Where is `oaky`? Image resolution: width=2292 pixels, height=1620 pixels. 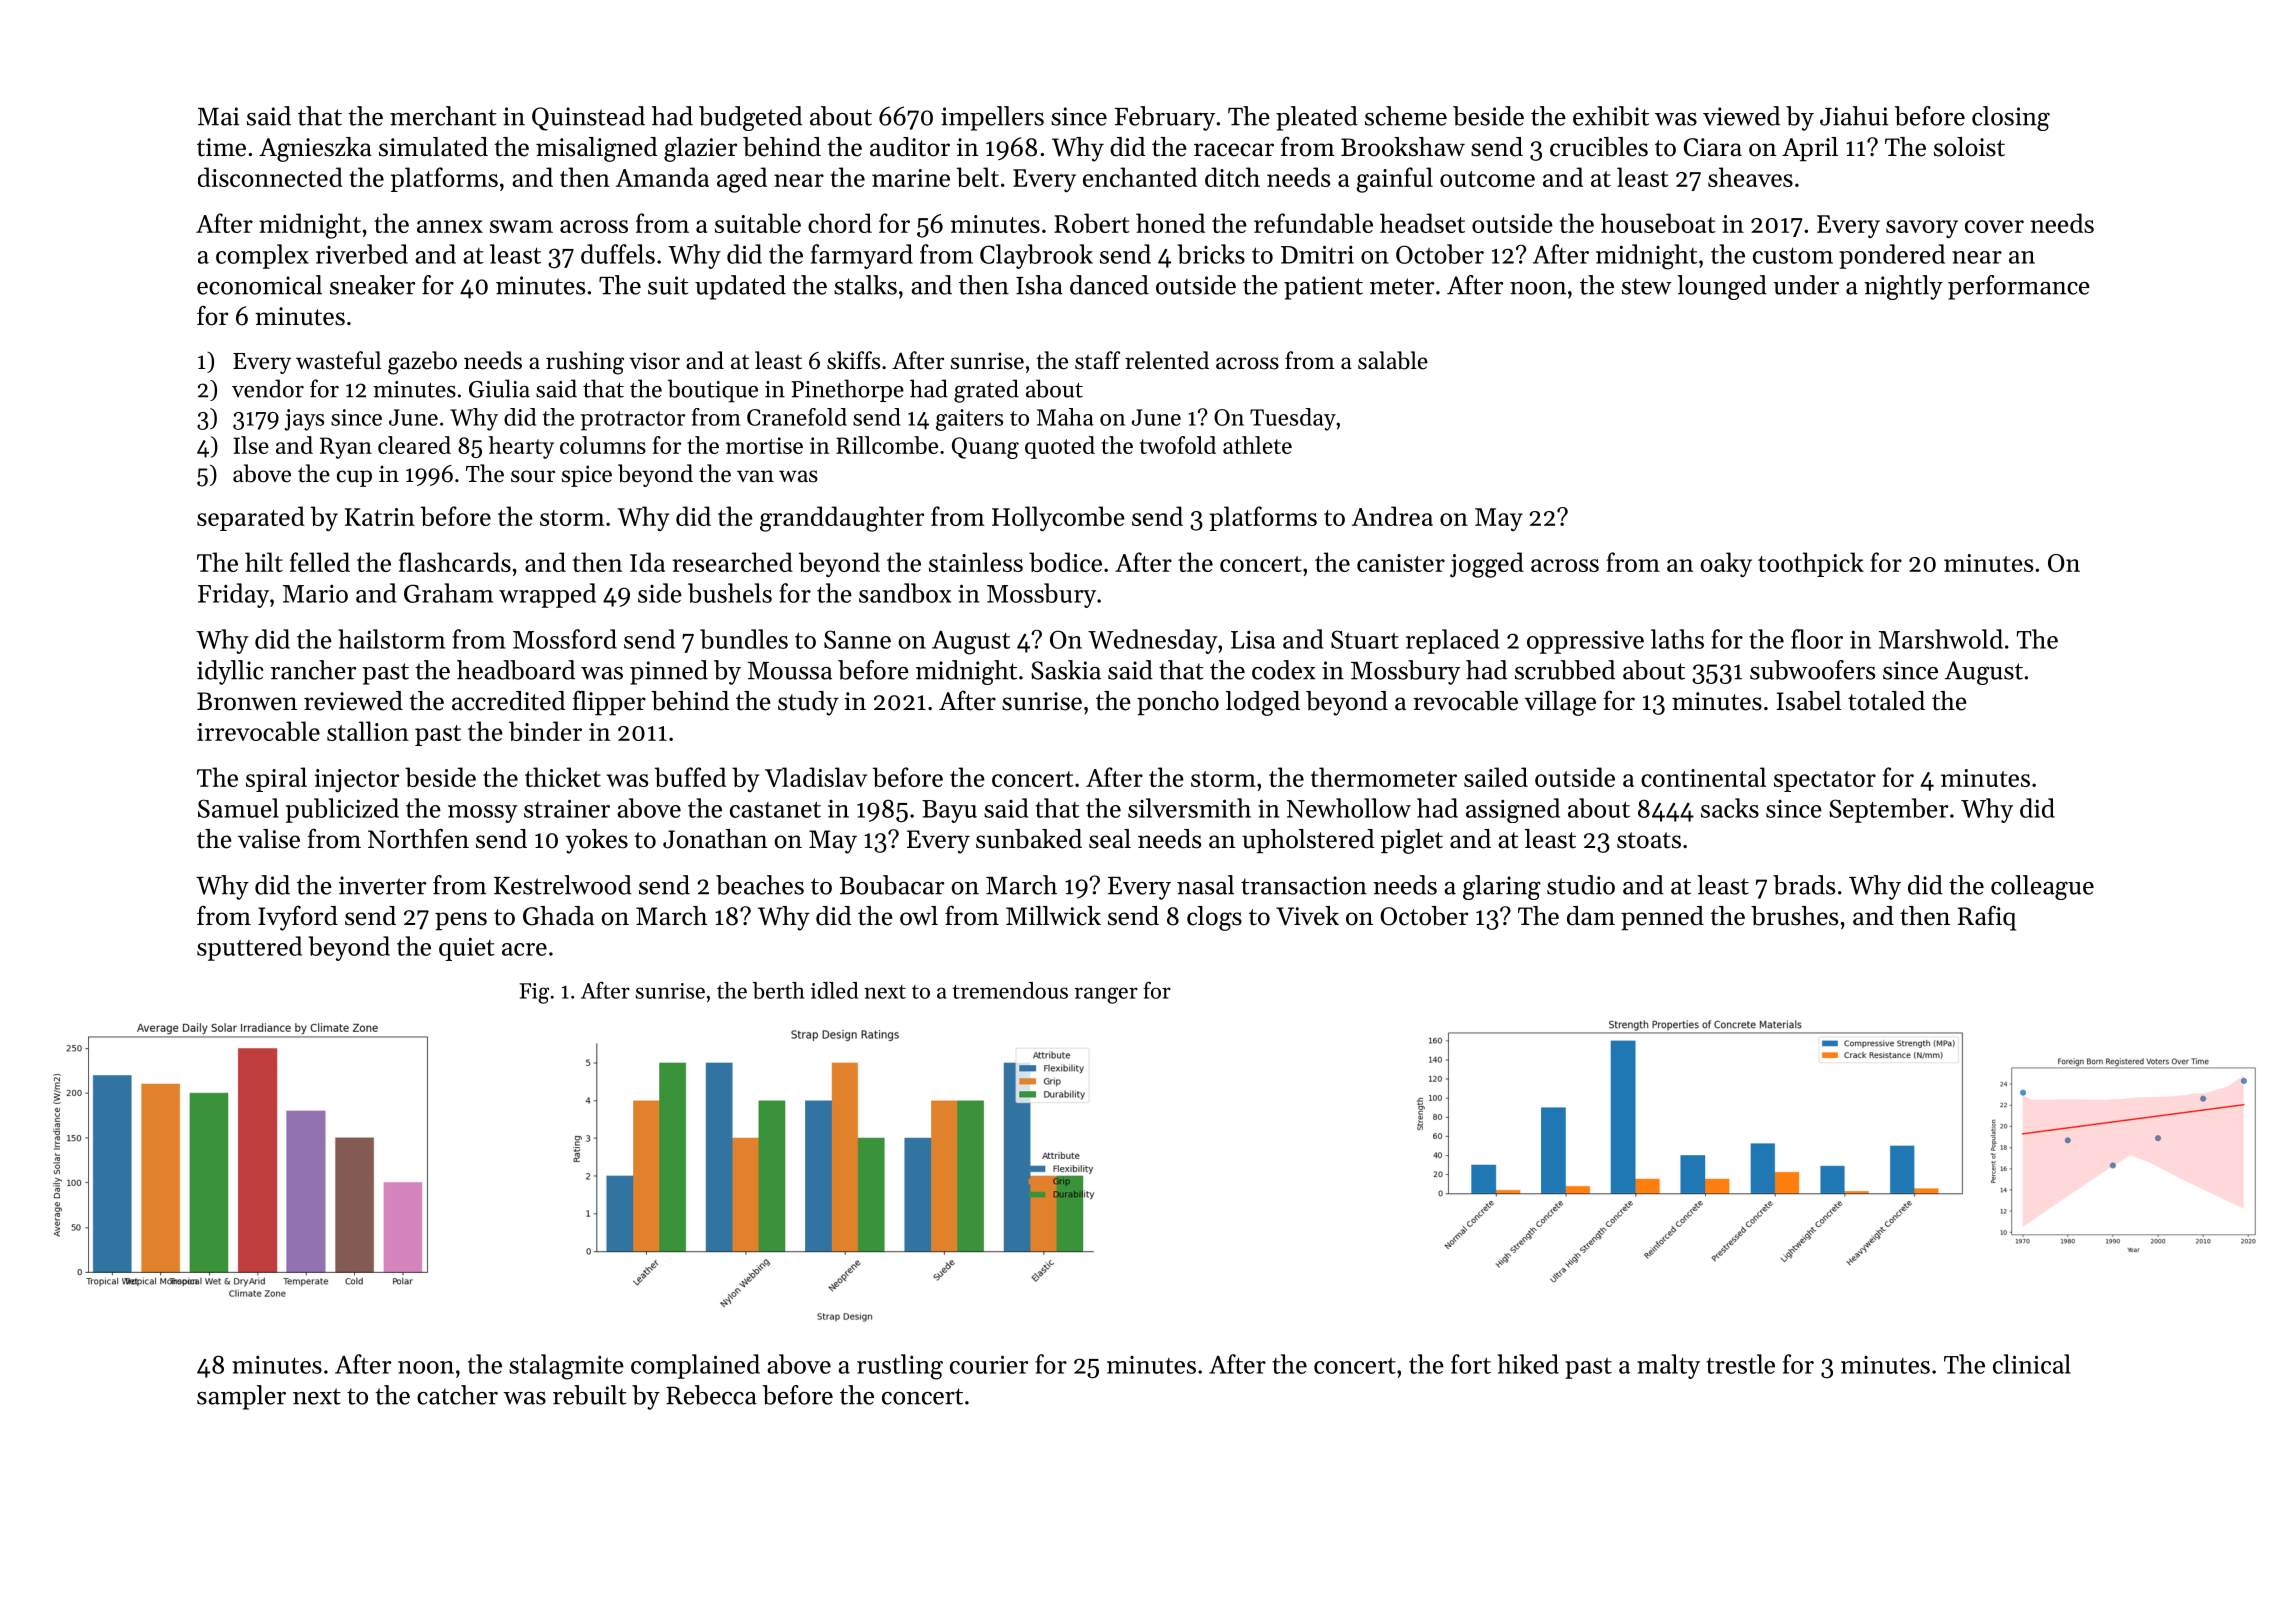 oaky is located at coordinates (1726, 564).
